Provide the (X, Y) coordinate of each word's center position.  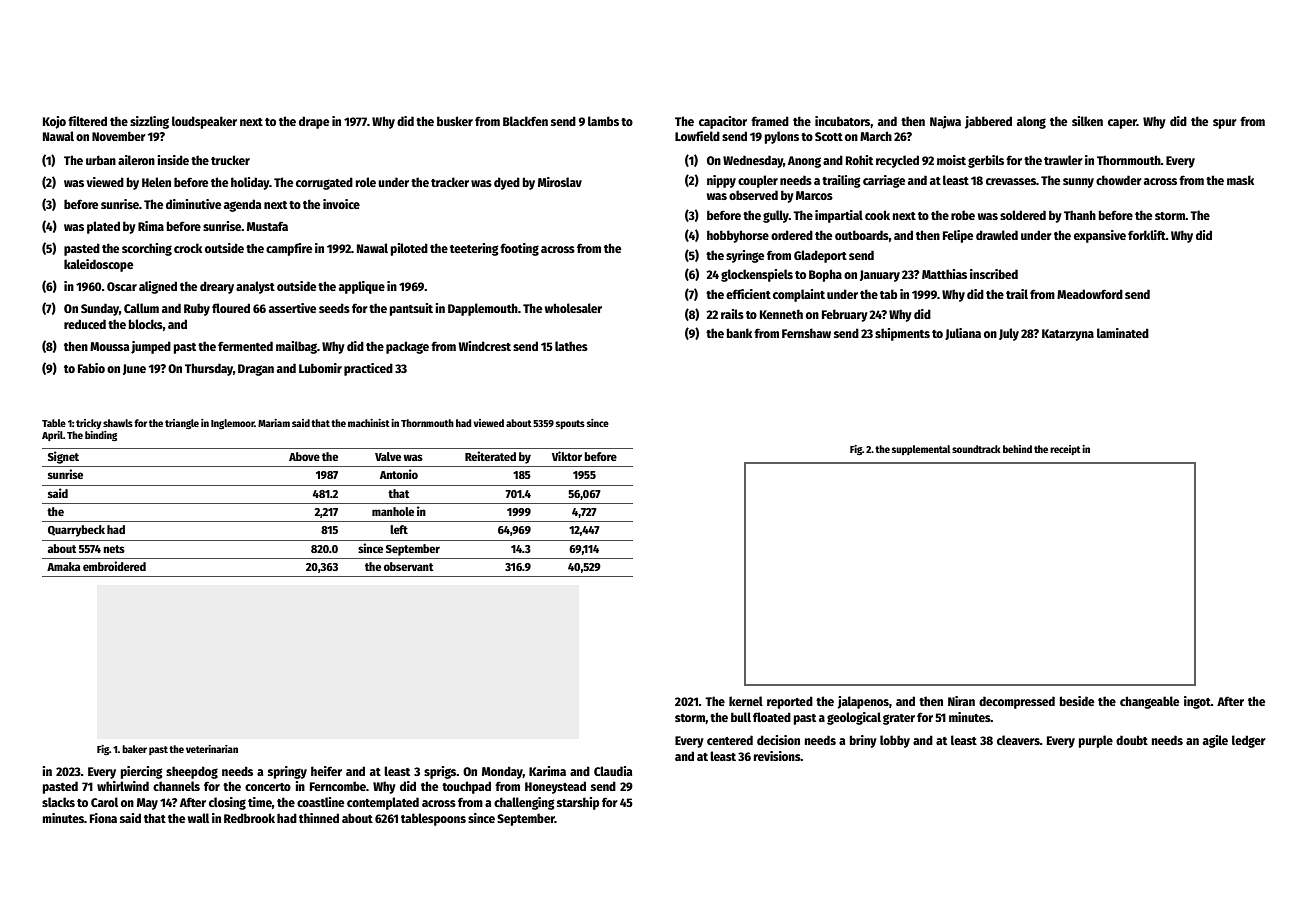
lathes (571, 346)
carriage (884, 181)
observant (408, 566)
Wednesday (753, 161)
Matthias (944, 274)
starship (578, 803)
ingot (1197, 702)
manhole (393, 511)
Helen (156, 182)
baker (134, 749)
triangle (182, 424)
